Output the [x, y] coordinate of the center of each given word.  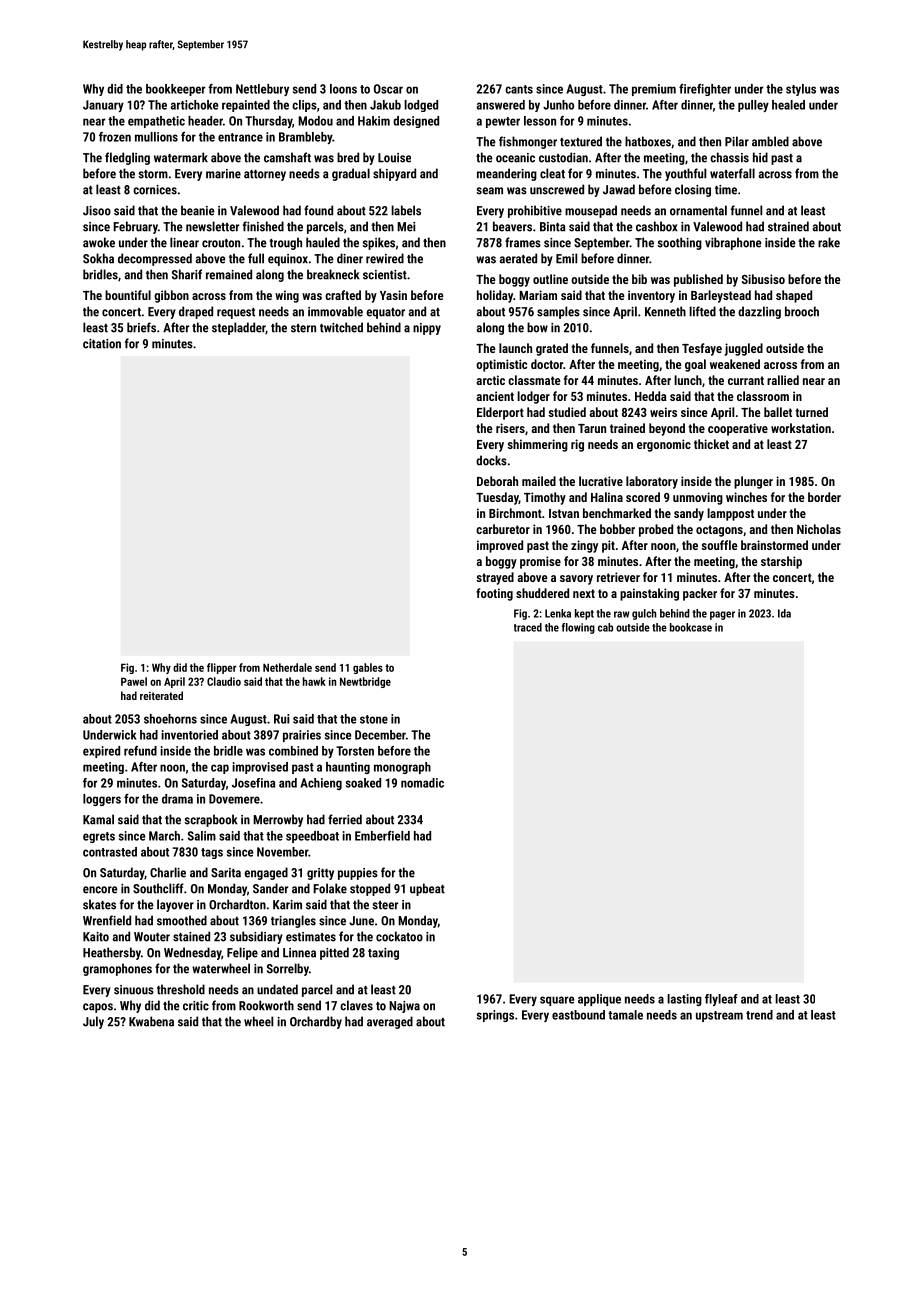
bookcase [691, 627]
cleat [552, 173]
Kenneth [665, 311]
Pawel [134, 681]
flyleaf [721, 1000]
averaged [390, 1022]
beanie [198, 210]
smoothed [182, 920]
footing [494, 594]
